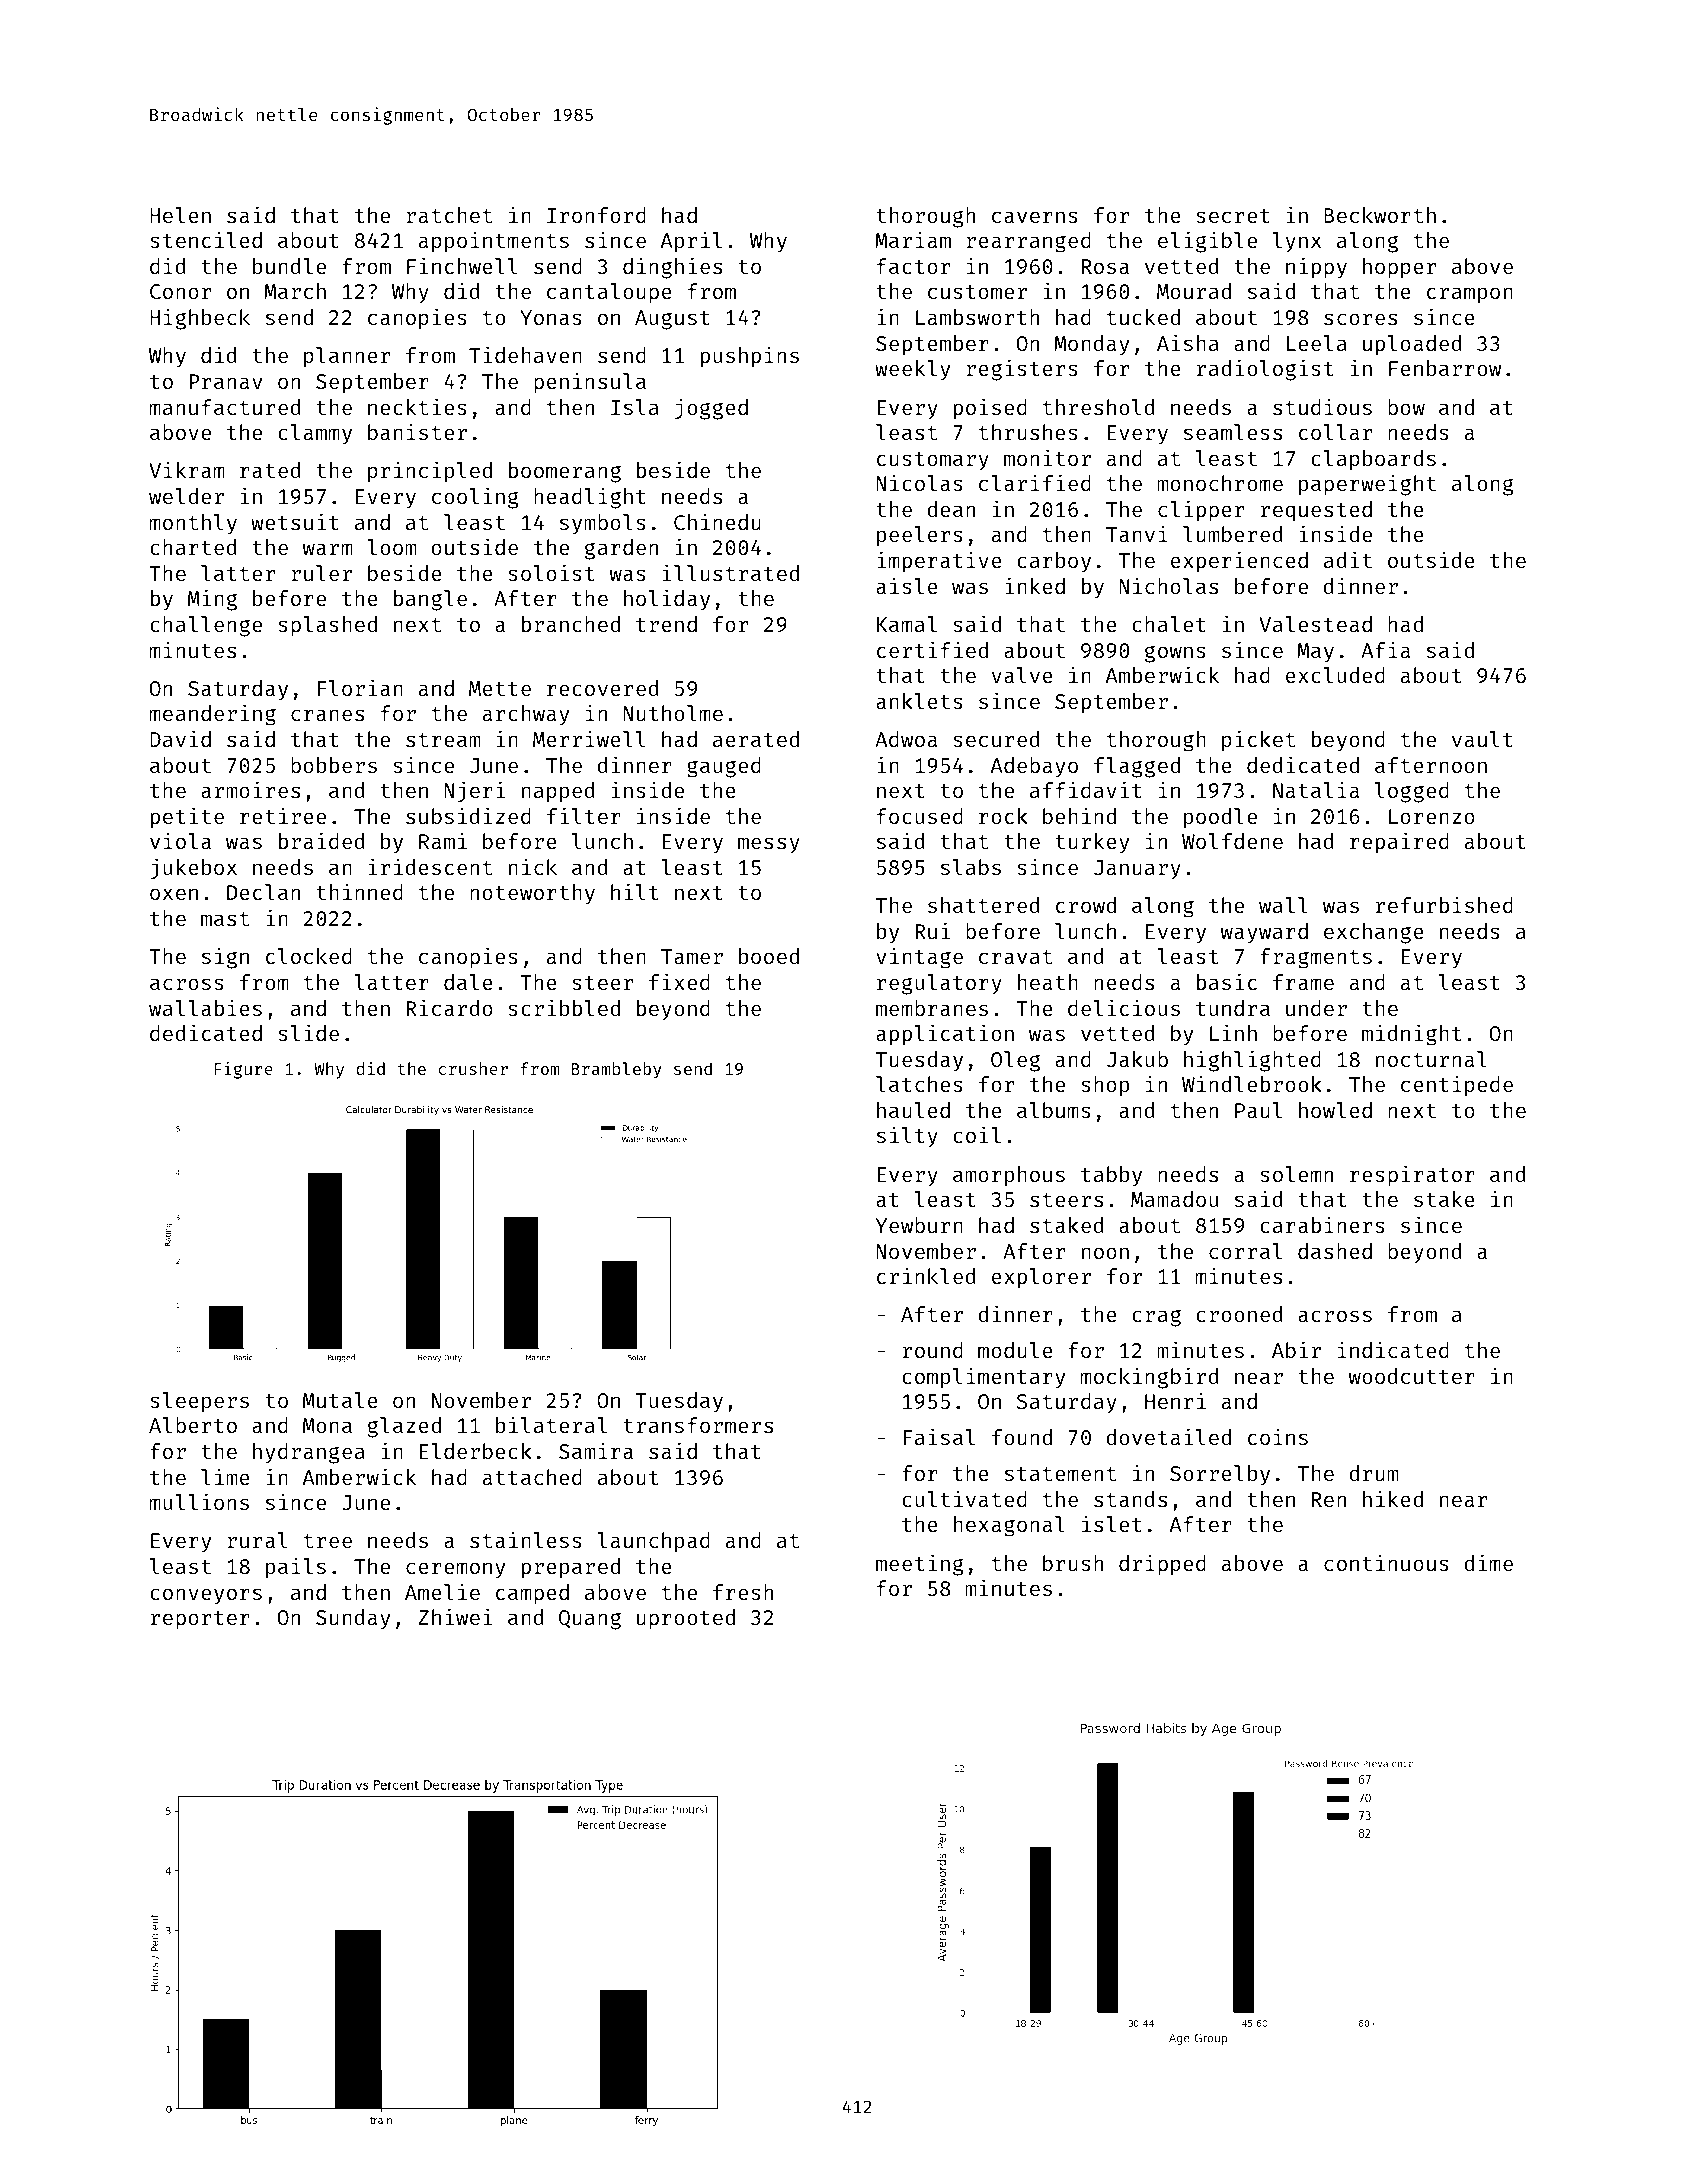 This screenshot has height=2178, width=1683. Describe the element at coordinates (417, 406) in the screenshot. I see `neckties` at that location.
